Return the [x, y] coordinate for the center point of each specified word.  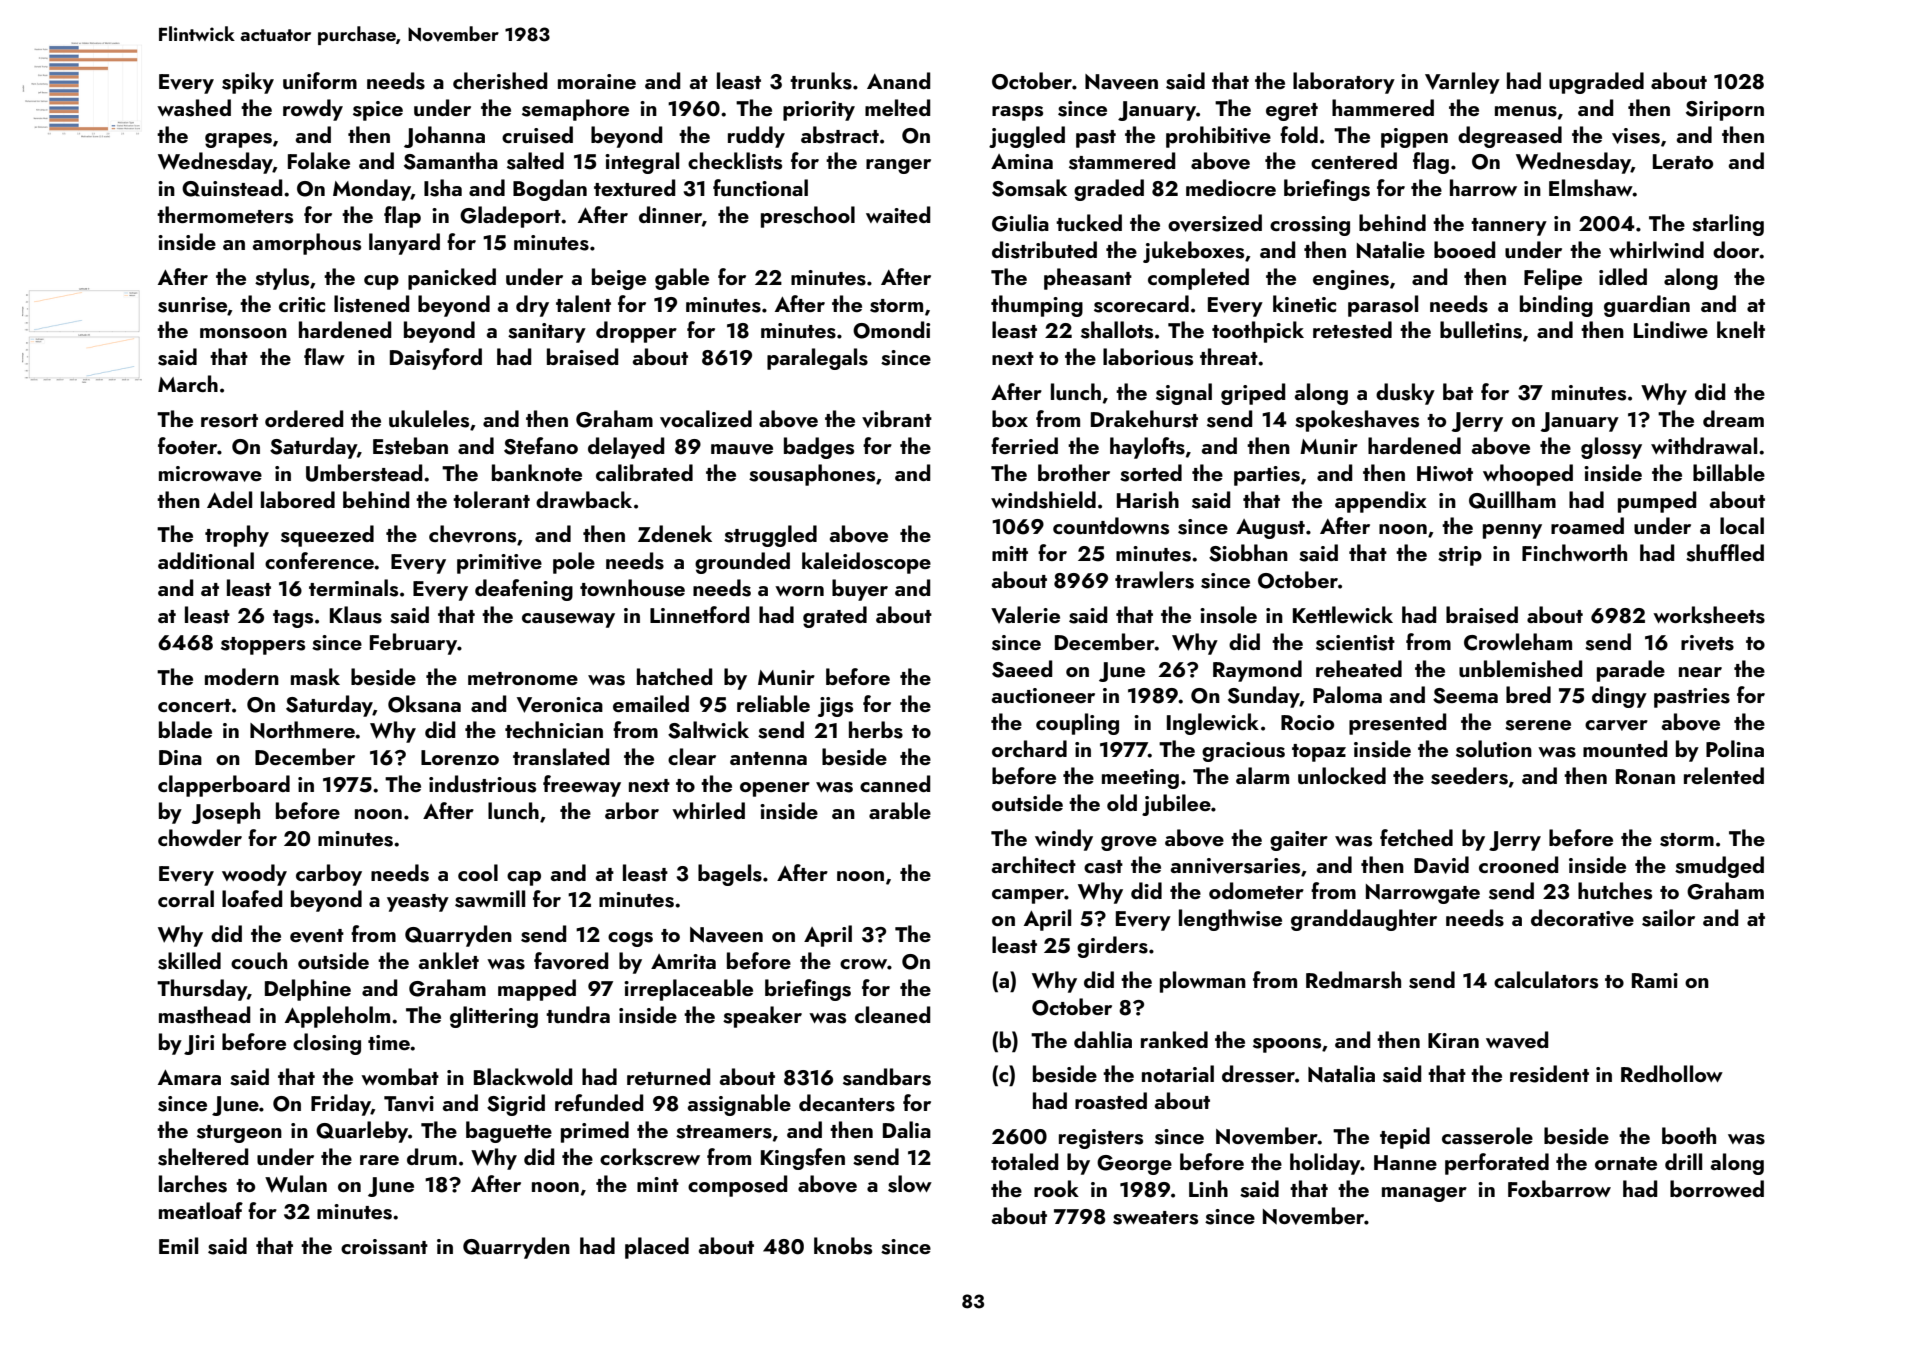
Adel [229, 499]
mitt [1010, 553]
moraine [597, 81]
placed [657, 1248]
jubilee [1176, 805]
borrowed [1717, 1188]
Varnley [1462, 83]
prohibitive [1218, 137]
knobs [843, 1246]
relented [1724, 775]
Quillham [1512, 500]
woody [254, 875]
